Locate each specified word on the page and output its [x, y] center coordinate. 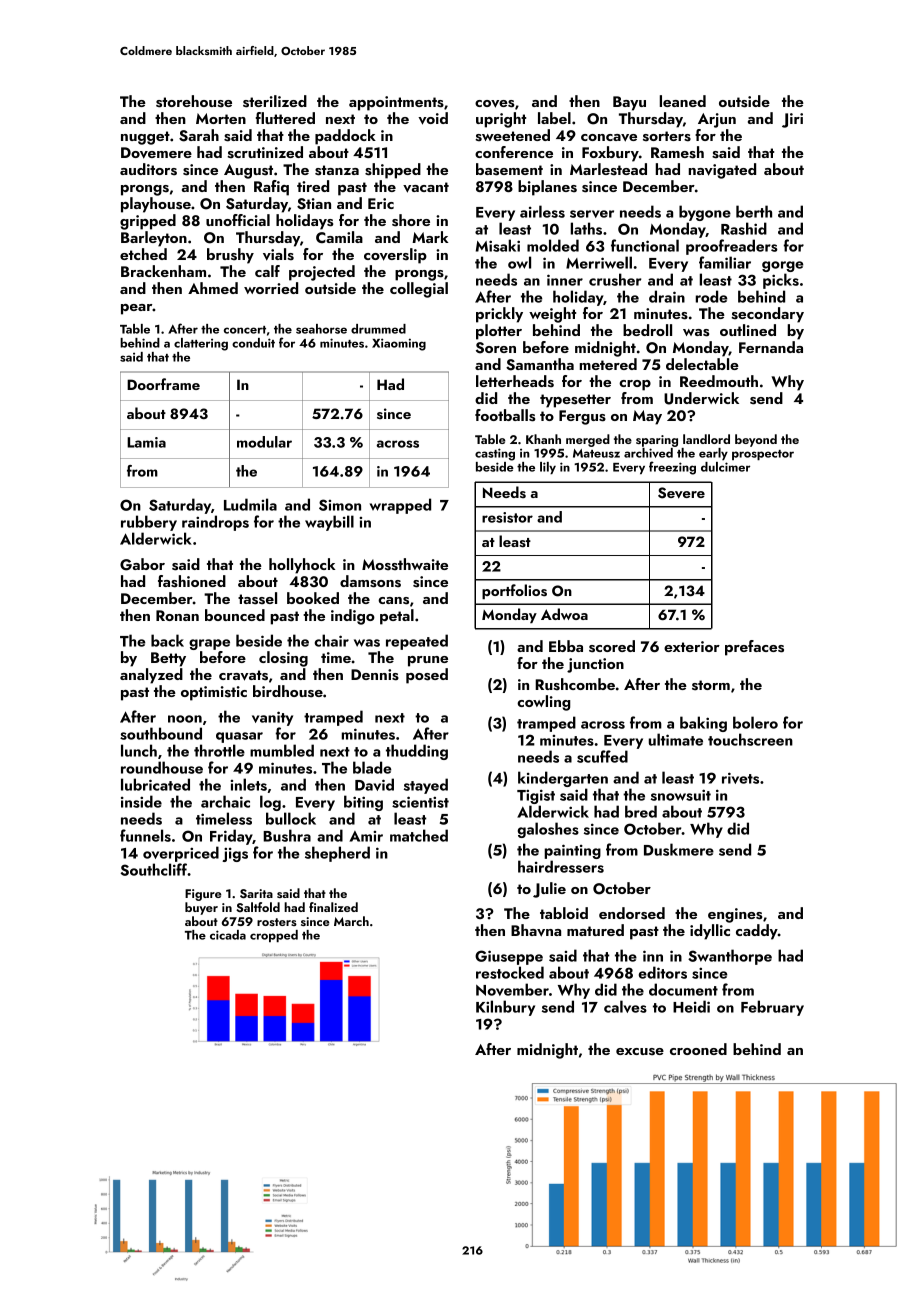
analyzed [151, 676]
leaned [683, 101]
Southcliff [154, 869]
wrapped [400, 506]
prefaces [754, 648]
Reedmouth [719, 381]
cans [393, 601]
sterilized [275, 101]
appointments [396, 103]
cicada [228, 935]
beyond [756, 440]
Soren [496, 348]
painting [572, 851]
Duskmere [679, 849]
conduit [253, 343]
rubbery [149, 523]
